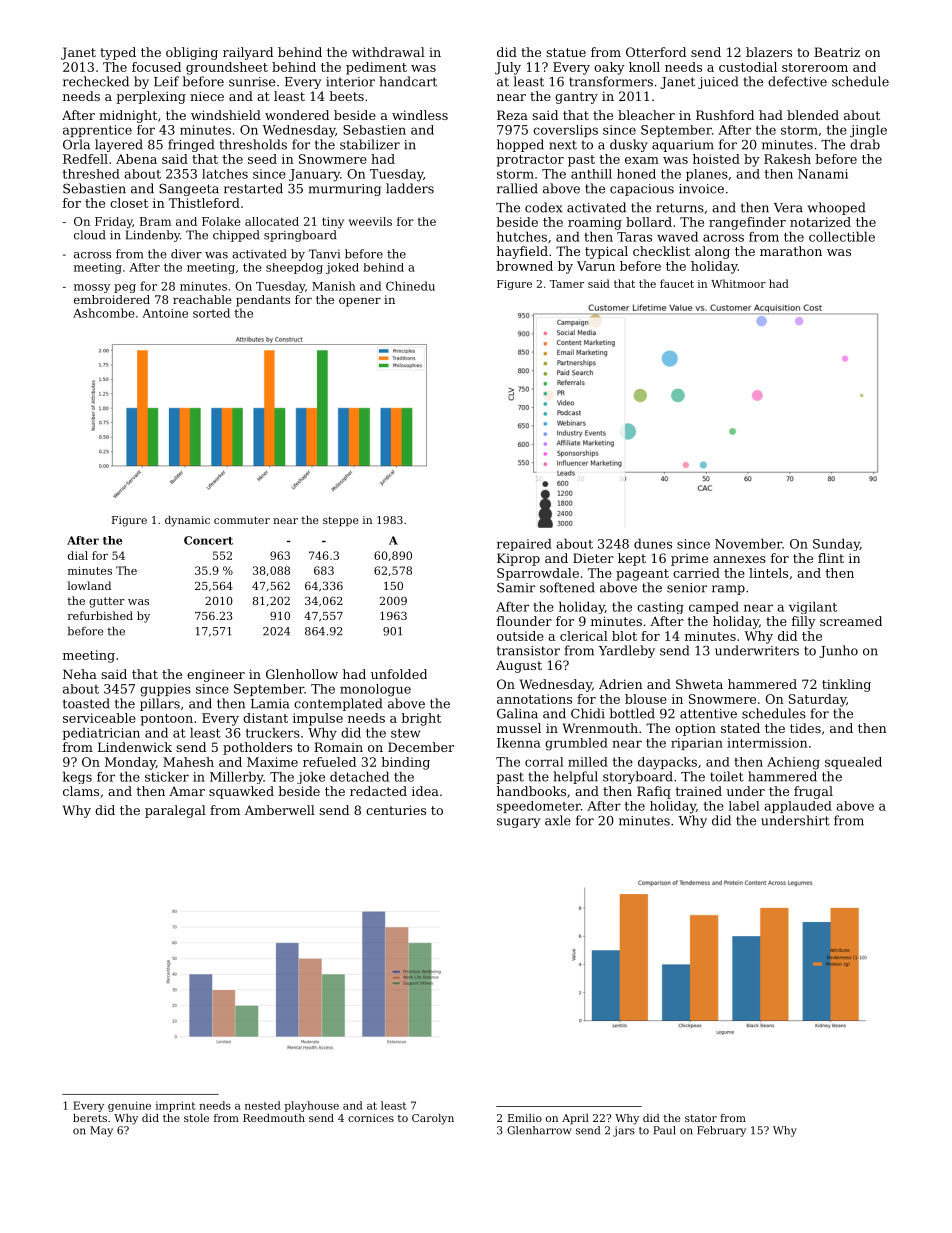 This screenshot has height=1233, width=952. Describe the element at coordinates (396, 810) in the screenshot. I see `centuries` at that location.
